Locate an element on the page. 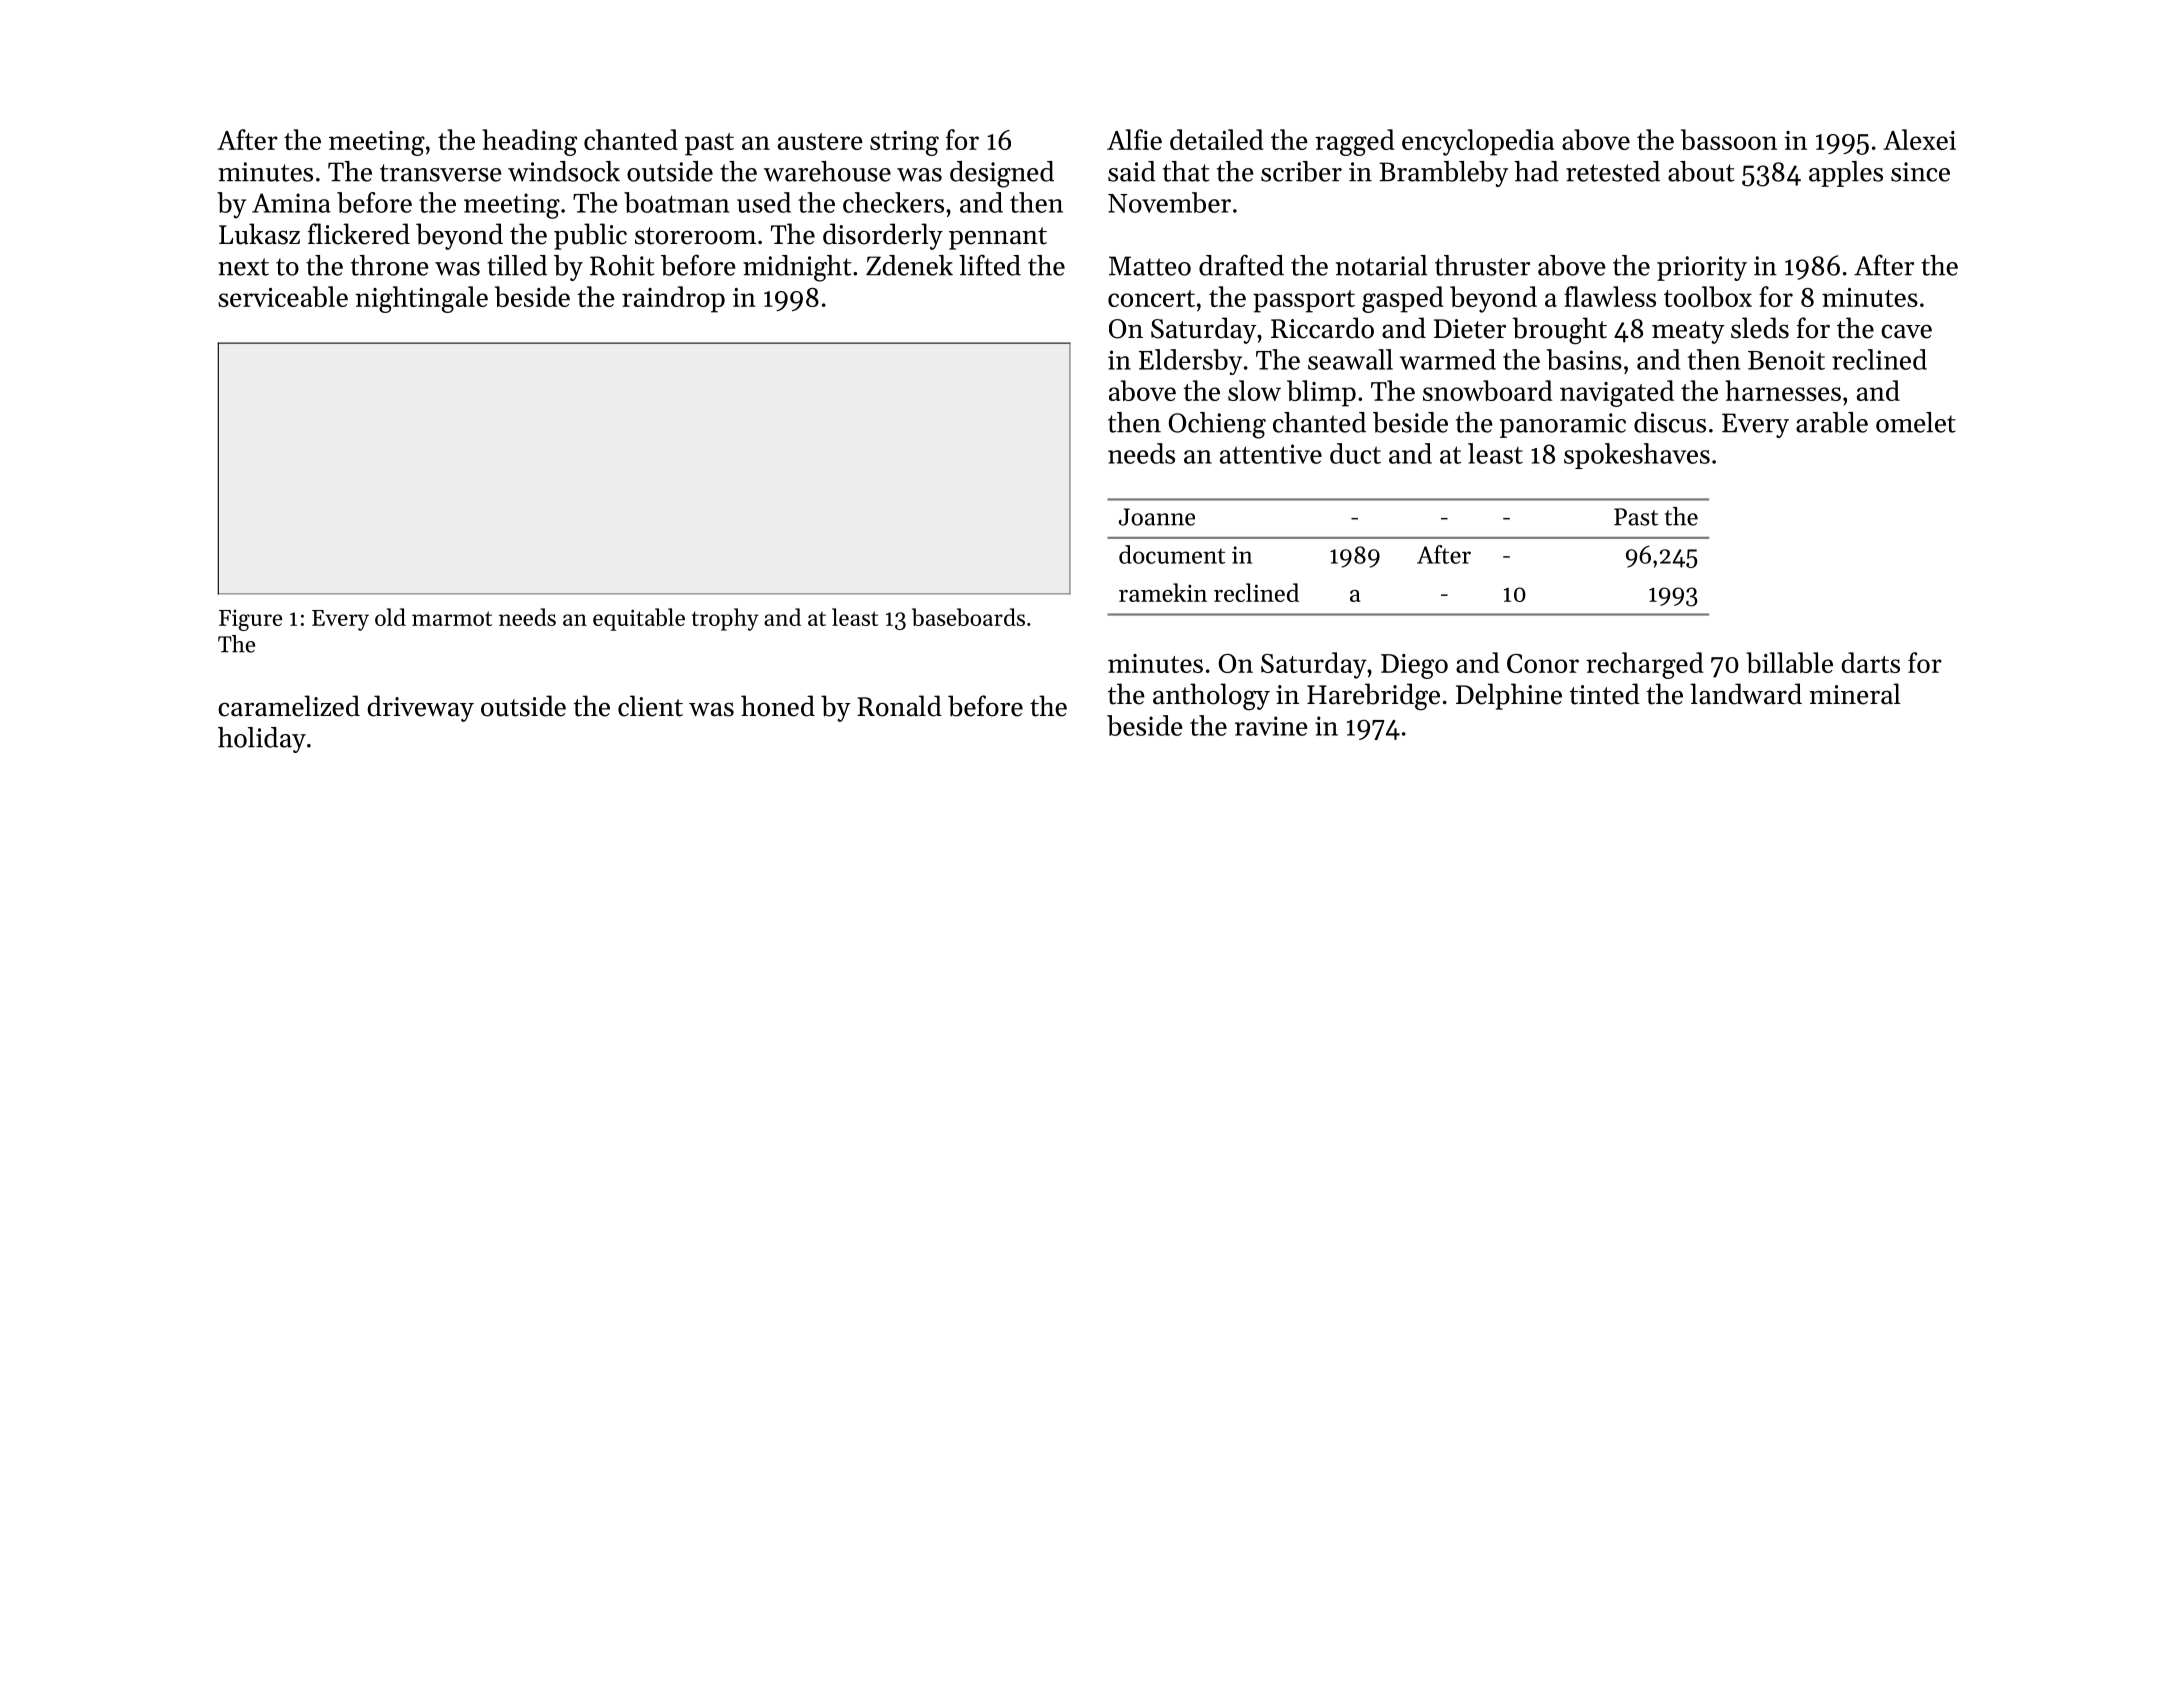 The image size is (2178, 1683). ravine is located at coordinates (1271, 726).
